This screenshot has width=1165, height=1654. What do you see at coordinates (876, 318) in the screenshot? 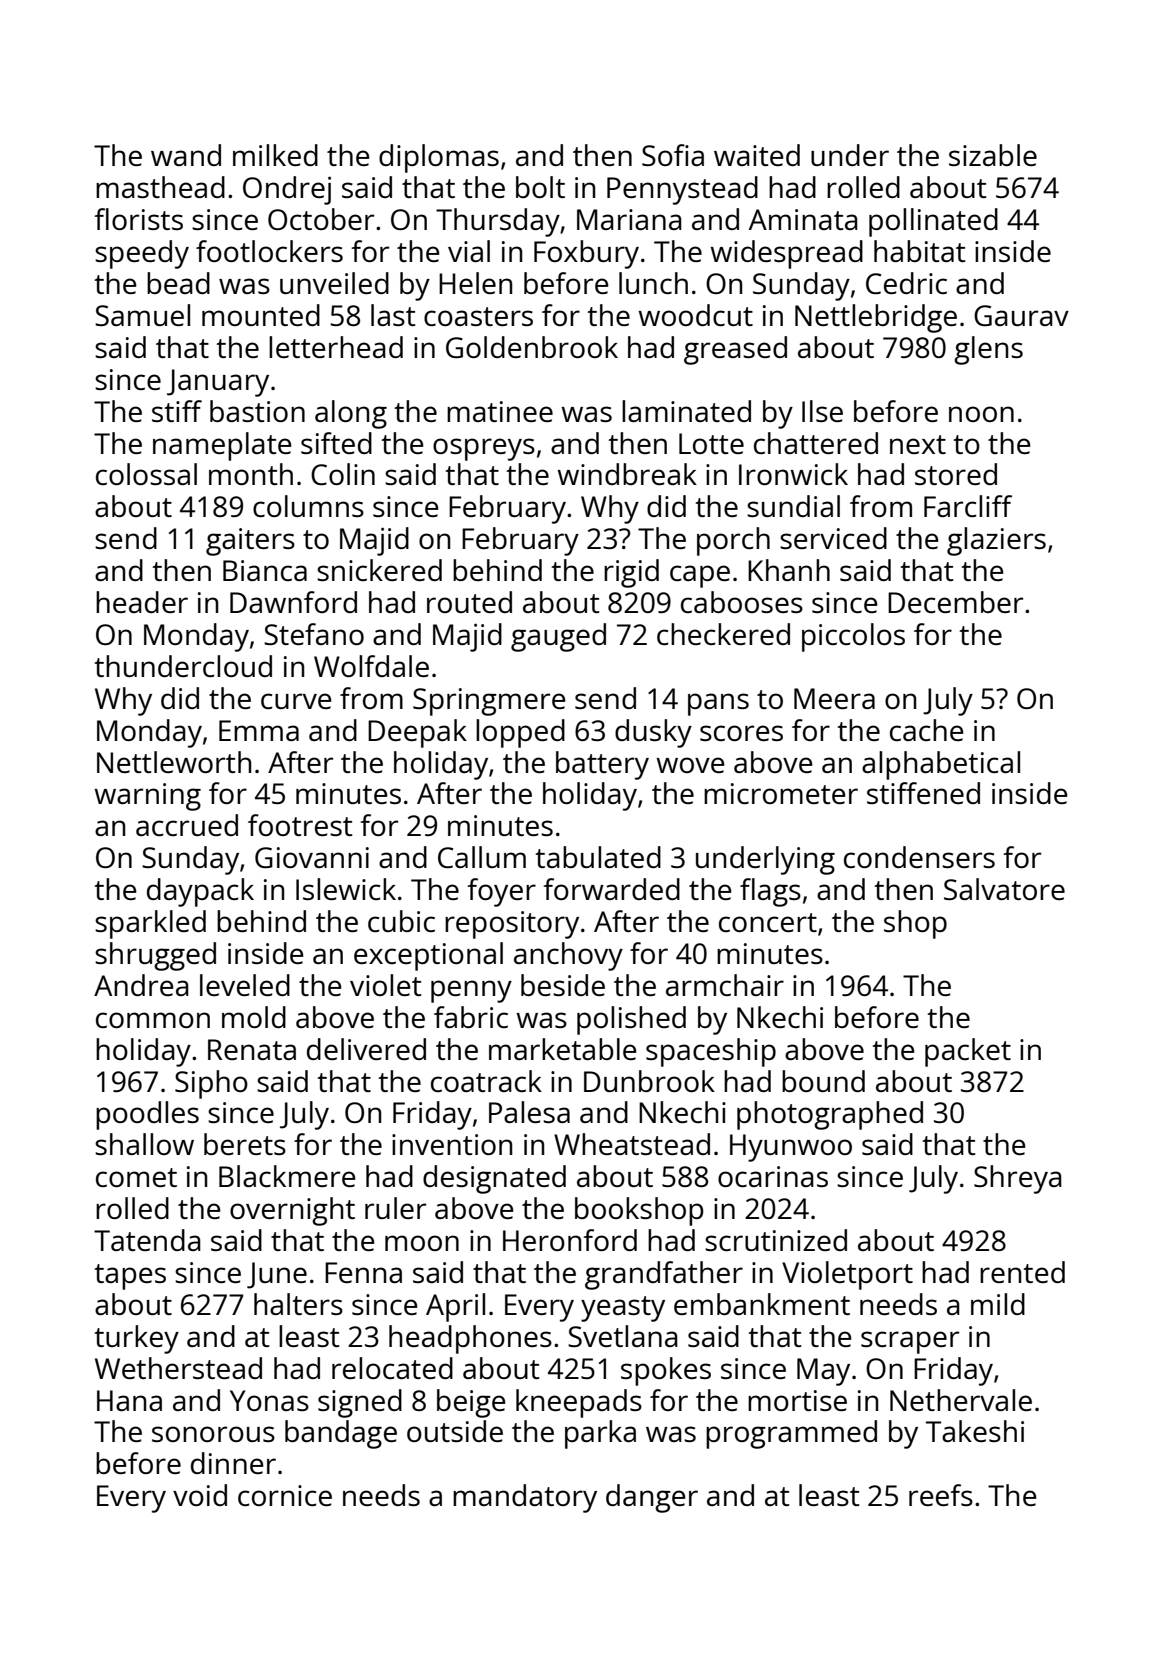
I see `Nettlebridge` at bounding box center [876, 318].
